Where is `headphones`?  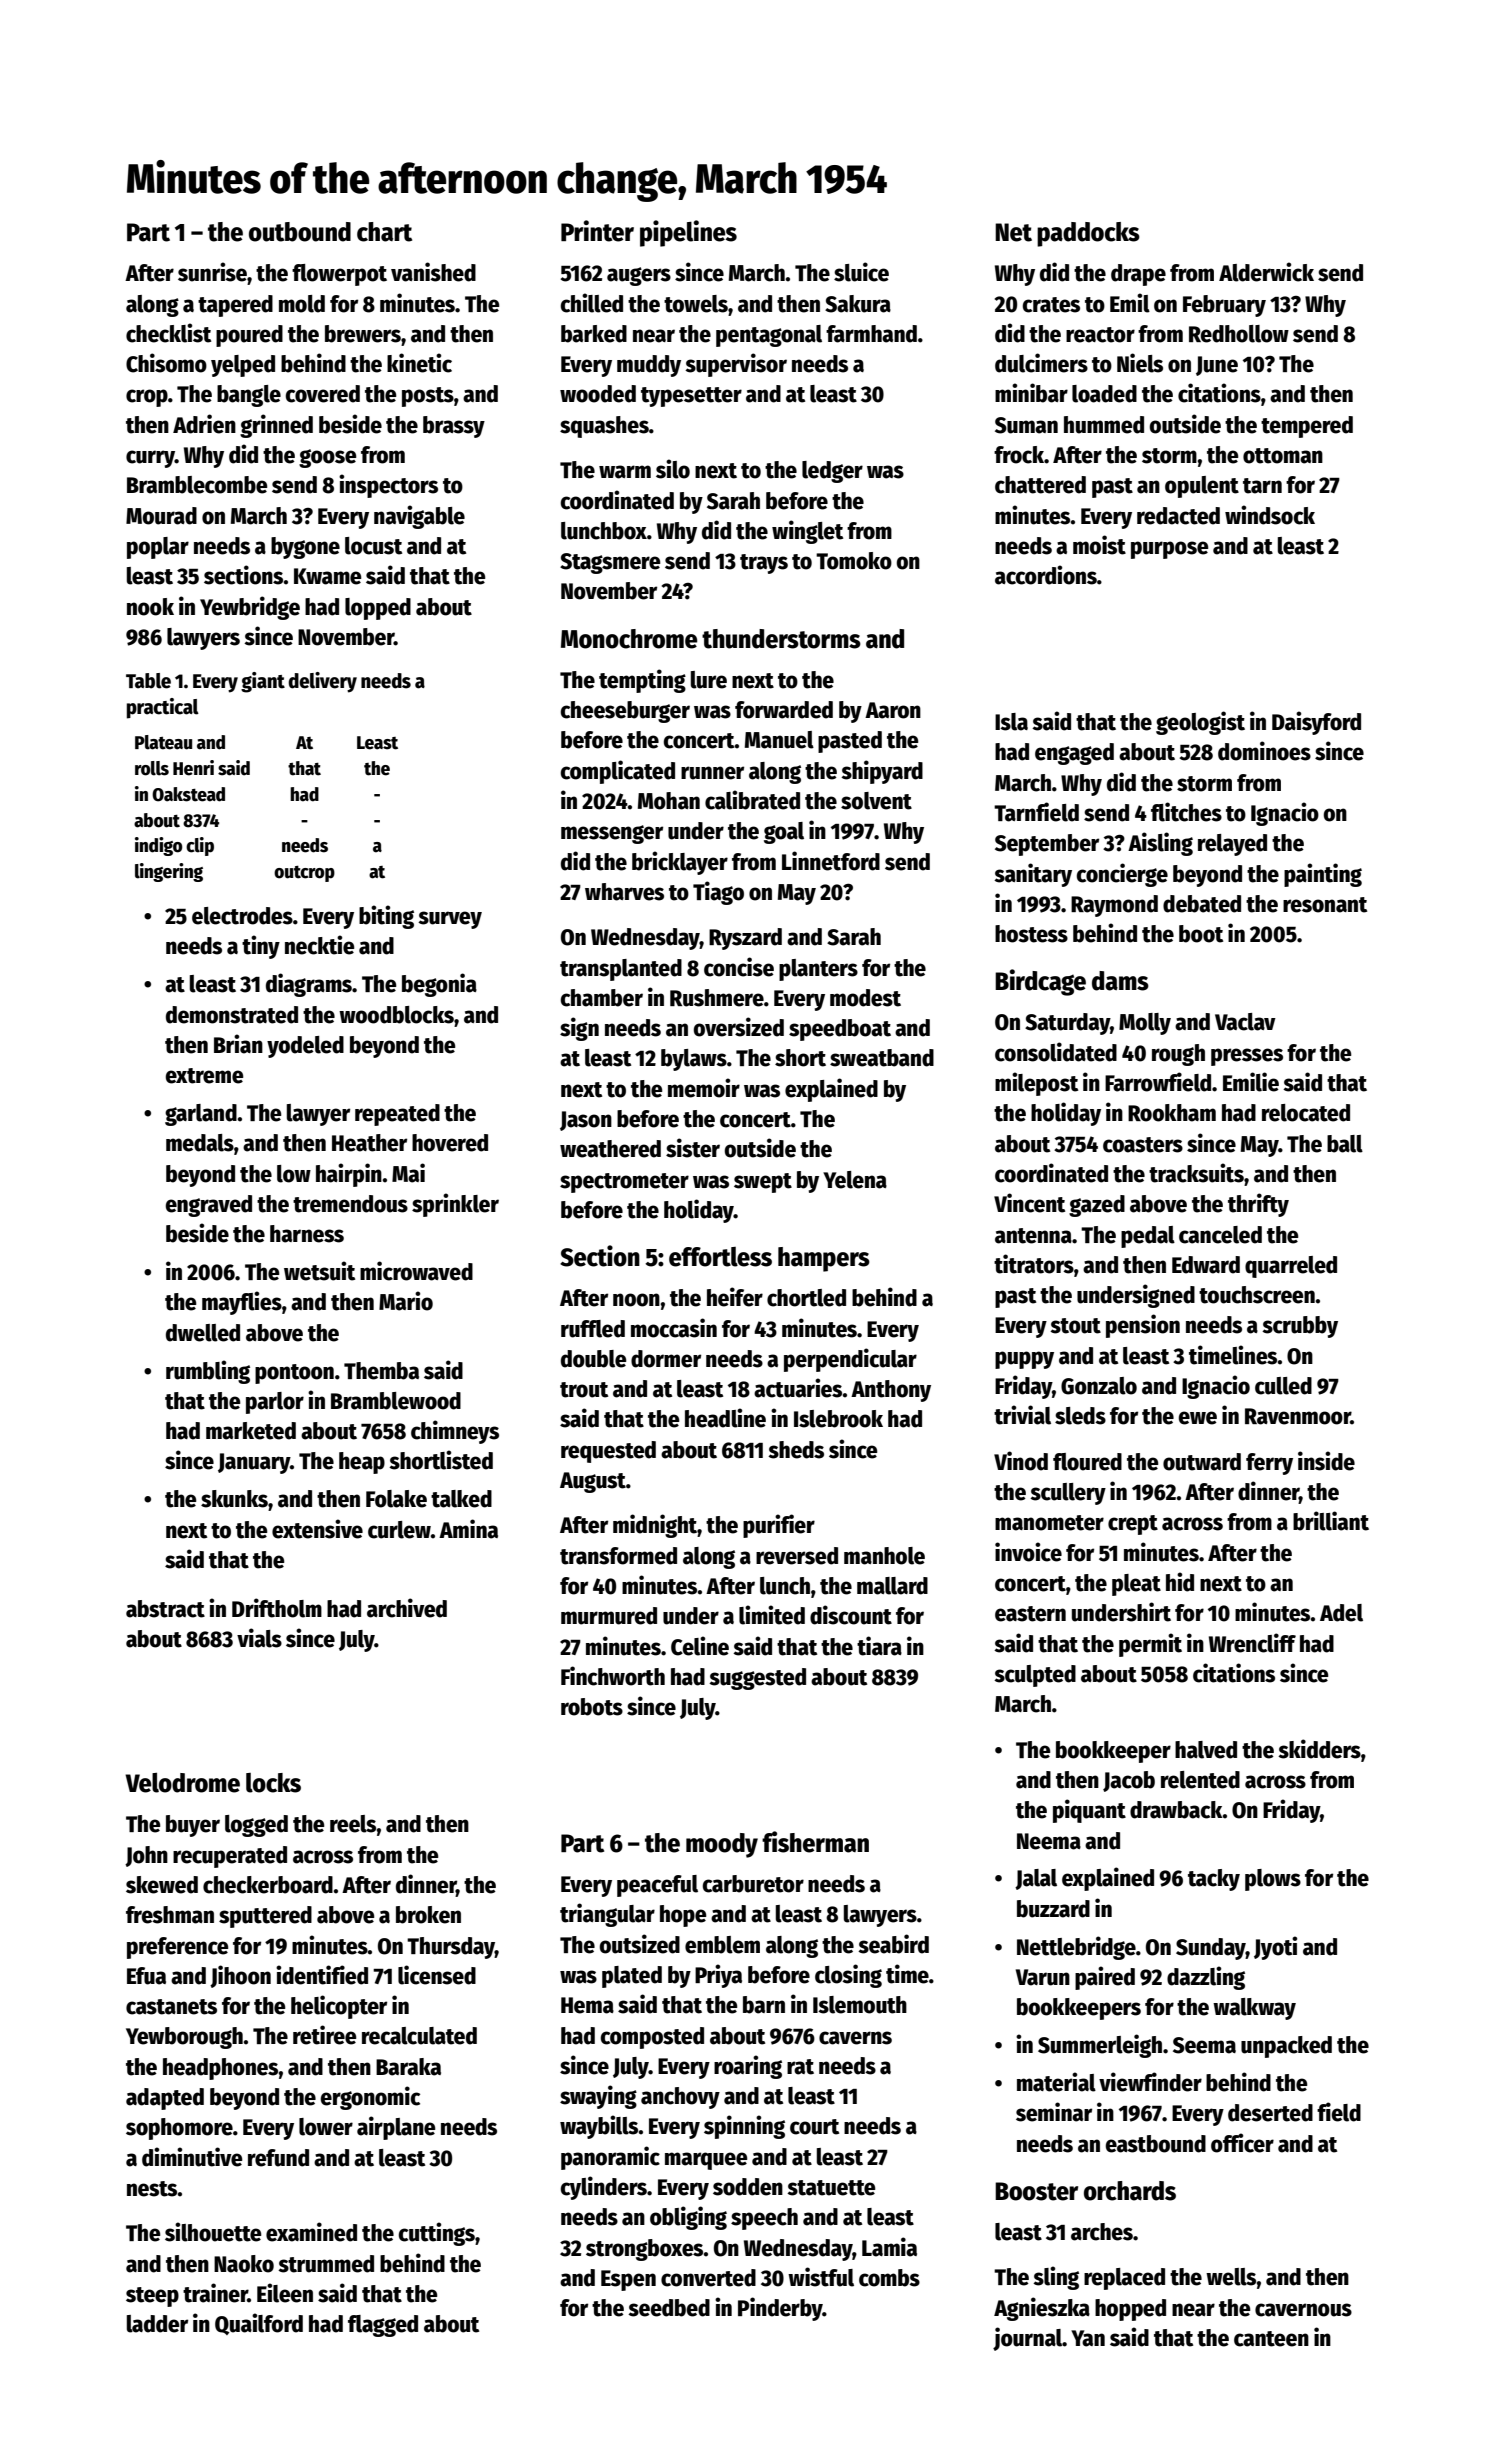
headphones is located at coordinates (221, 2069).
